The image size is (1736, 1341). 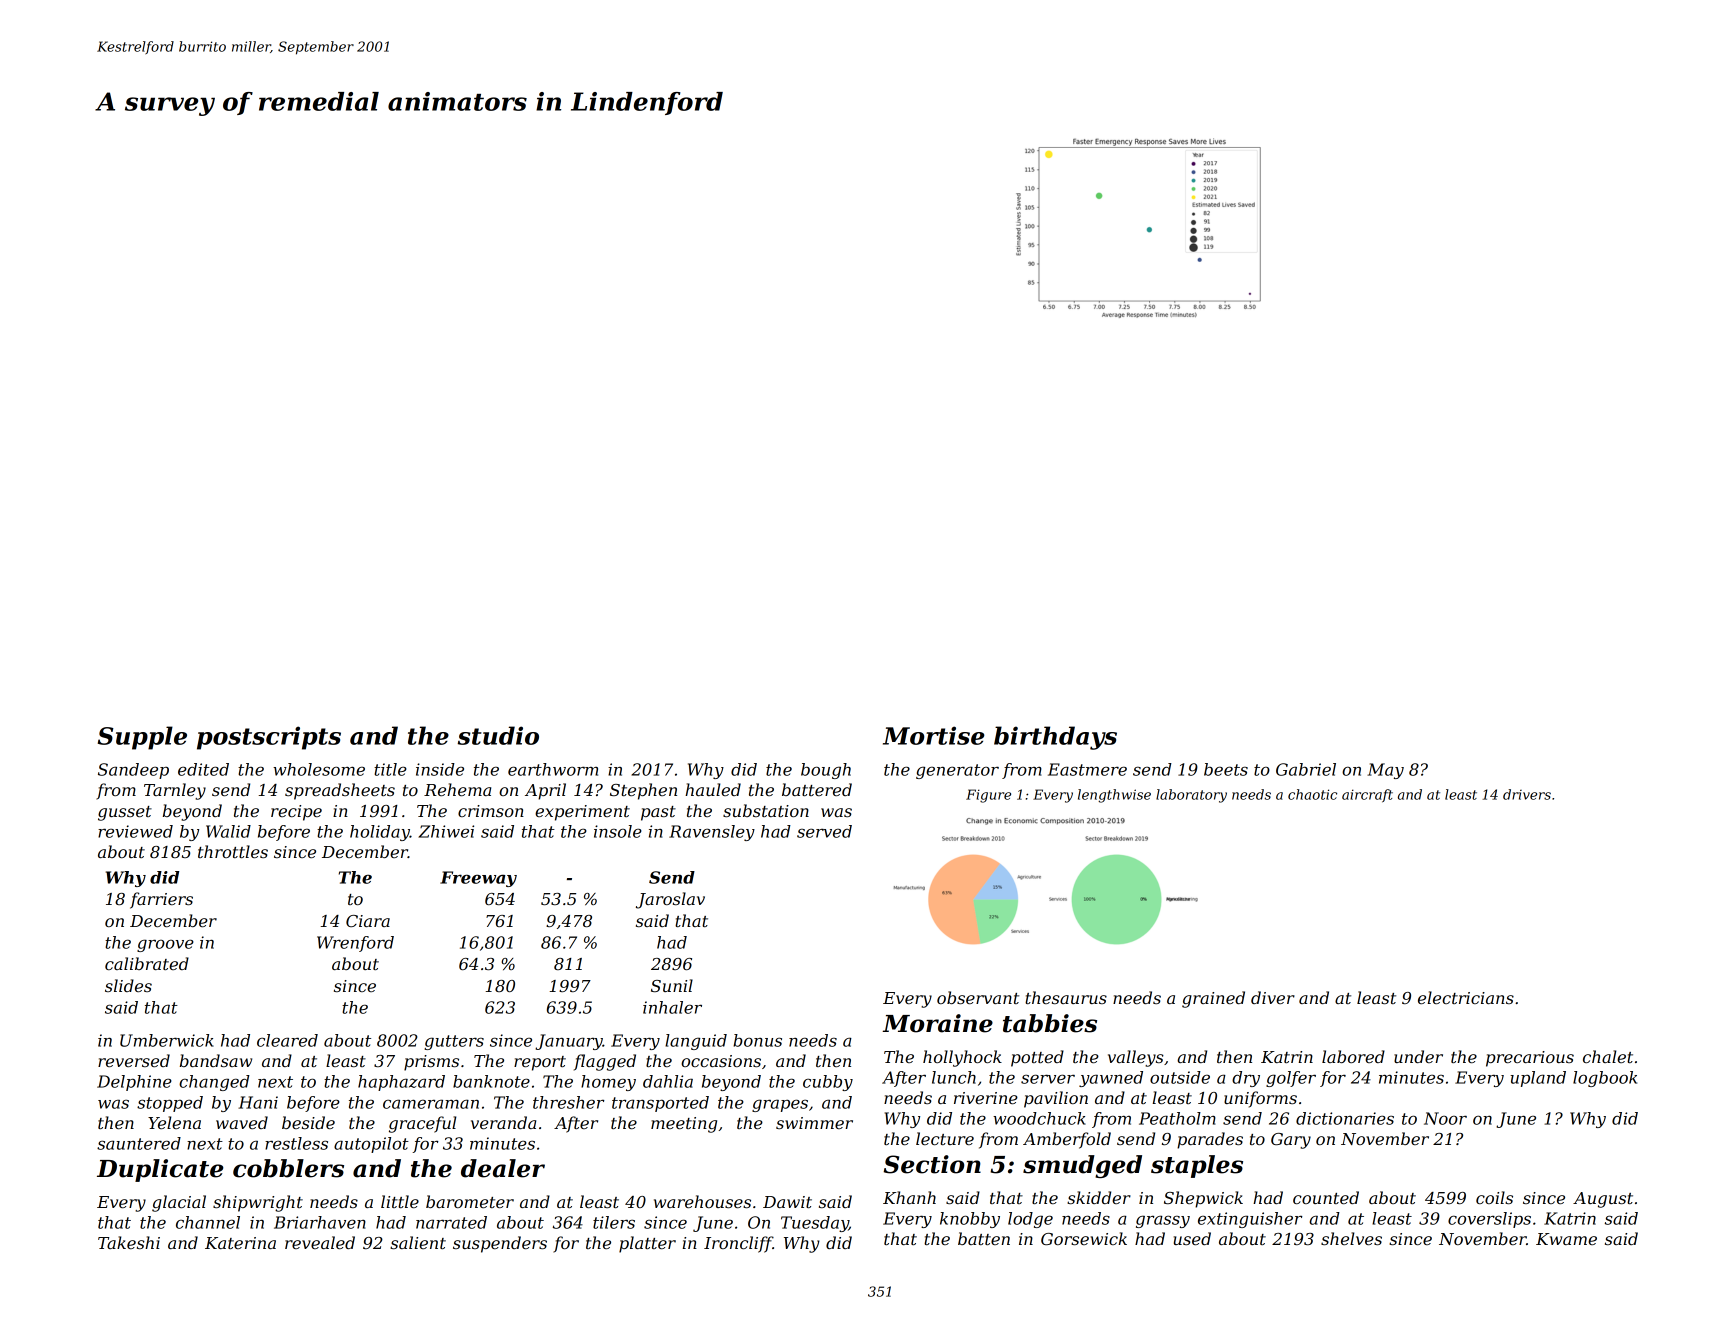 I want to click on spreadsheets, so click(x=340, y=791).
